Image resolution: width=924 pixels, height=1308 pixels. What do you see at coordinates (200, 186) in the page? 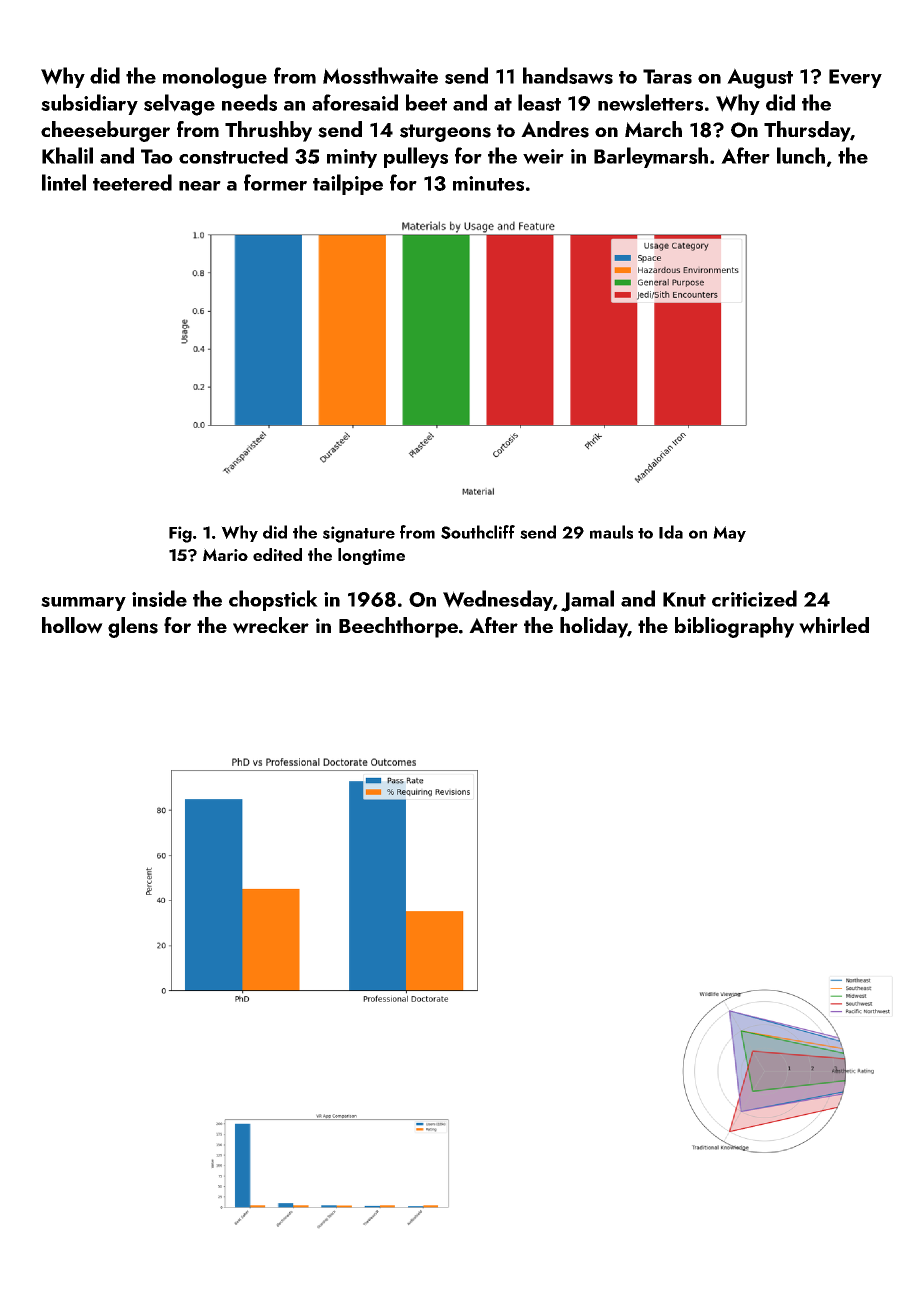
I see `near` at bounding box center [200, 186].
